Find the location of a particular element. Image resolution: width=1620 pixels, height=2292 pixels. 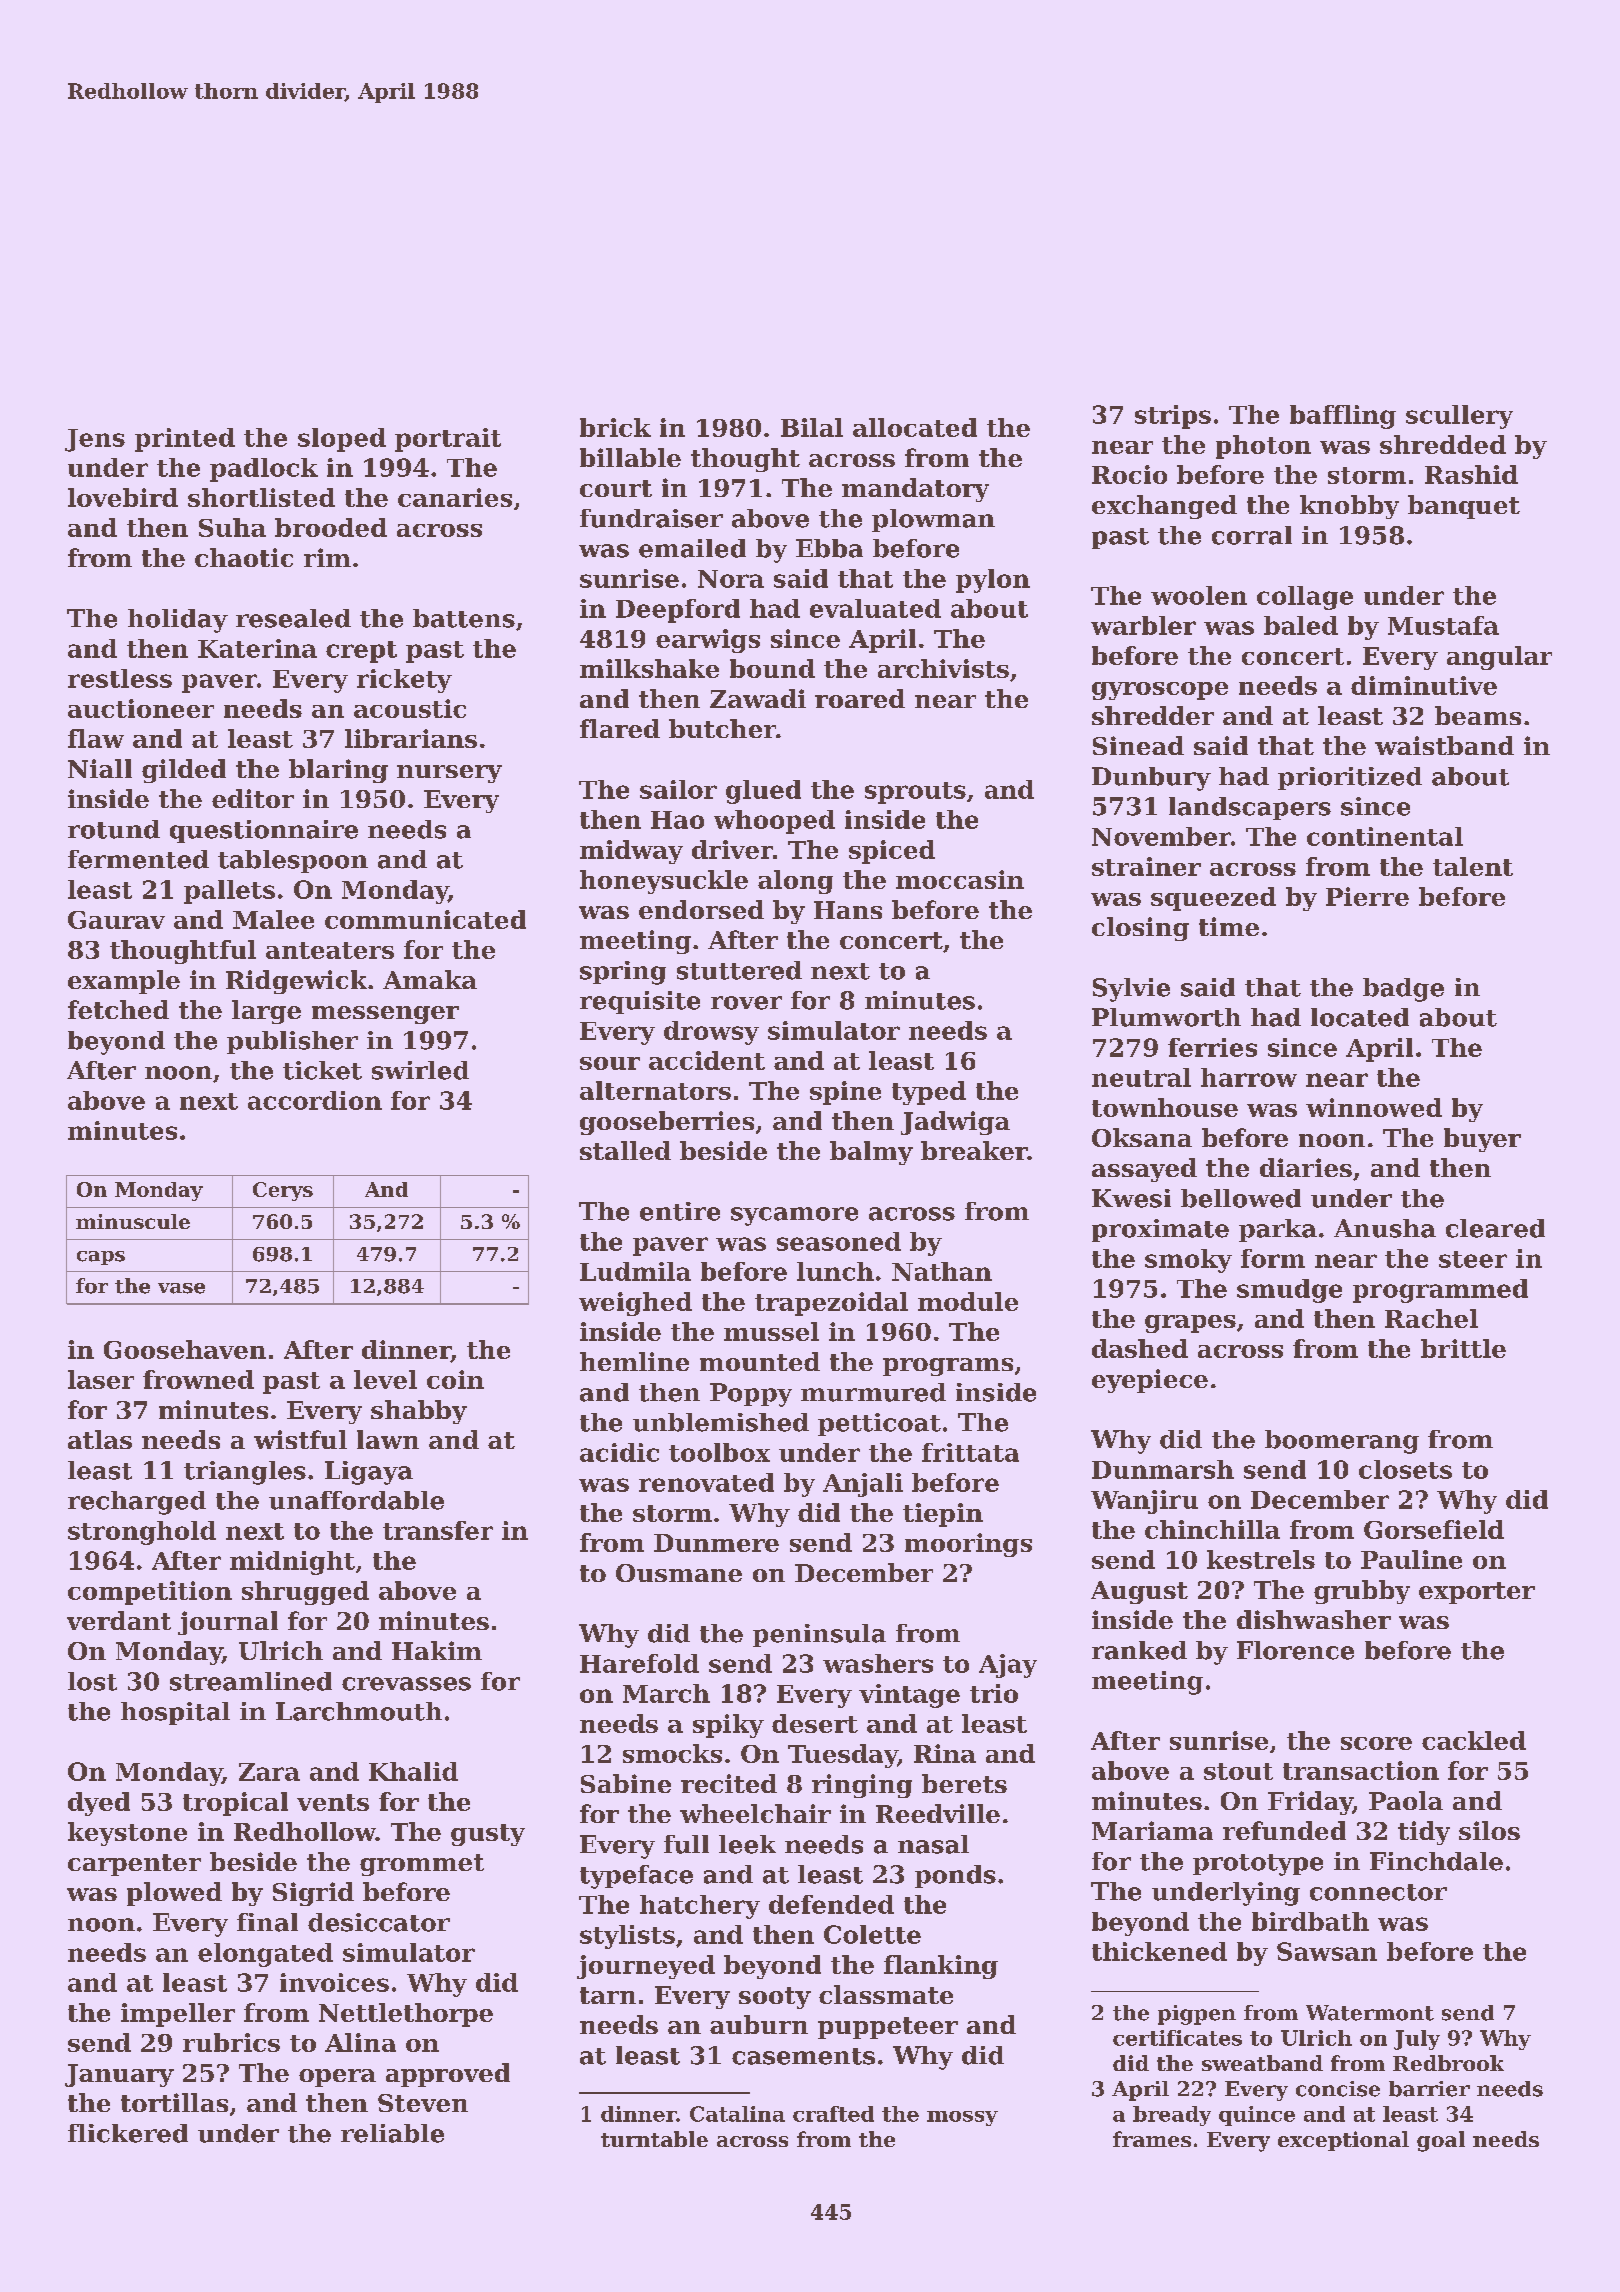

Anjali is located at coordinates (863, 1485).
